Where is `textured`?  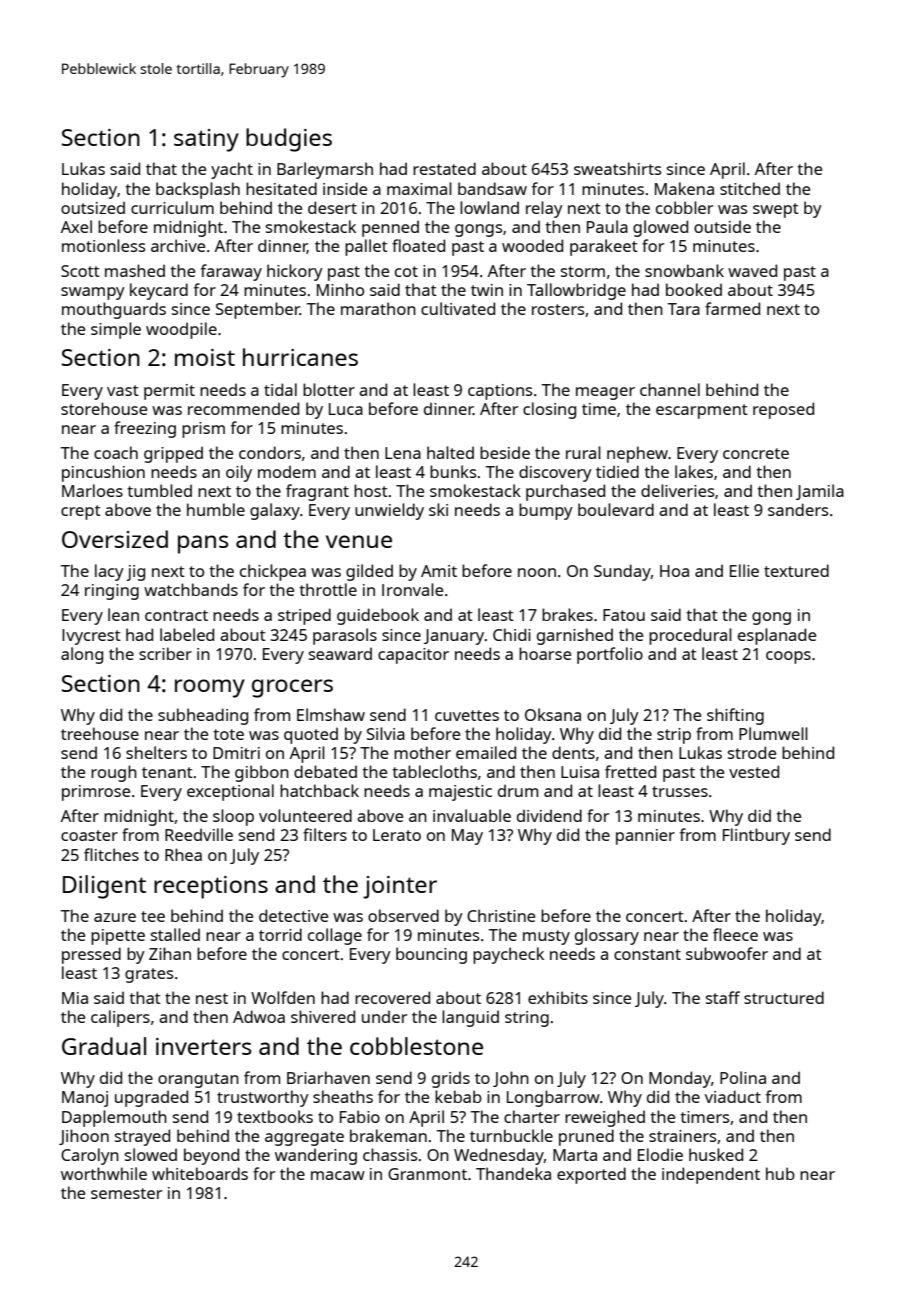
textured is located at coordinates (796, 570).
